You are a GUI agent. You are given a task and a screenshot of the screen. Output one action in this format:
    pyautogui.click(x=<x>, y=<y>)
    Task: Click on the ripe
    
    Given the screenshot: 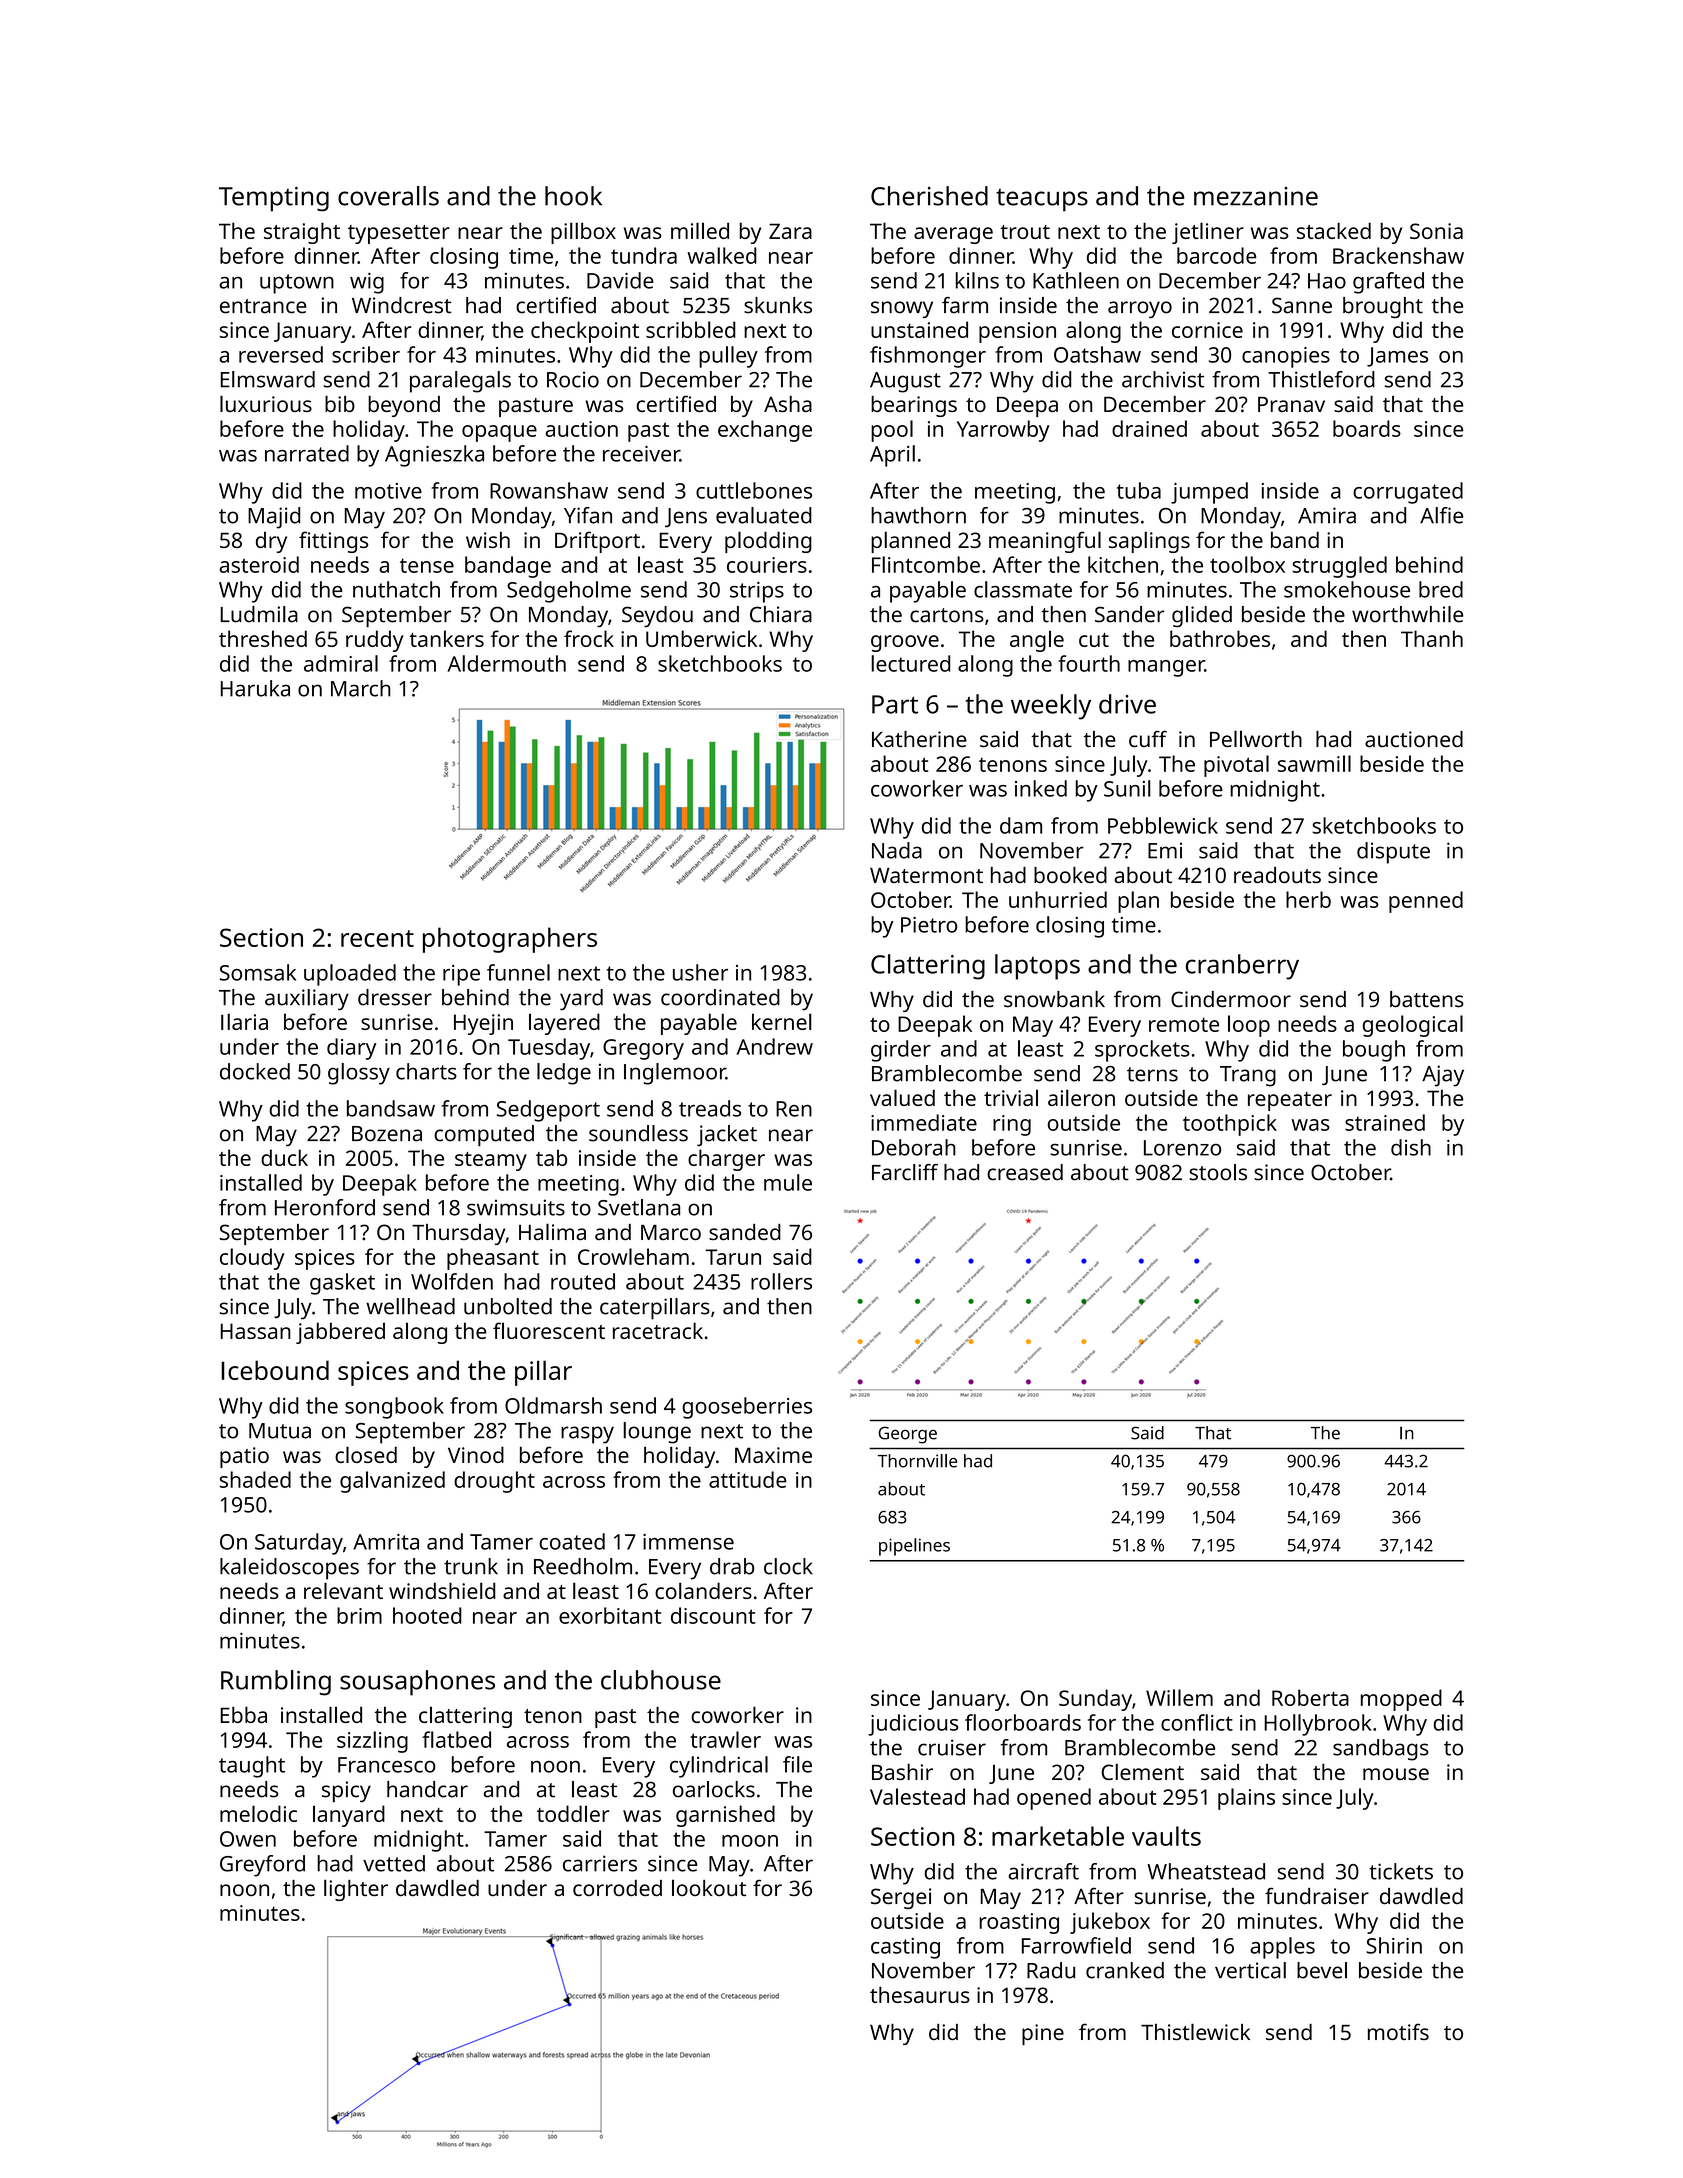 What is the action you would take?
    pyautogui.click(x=461, y=975)
